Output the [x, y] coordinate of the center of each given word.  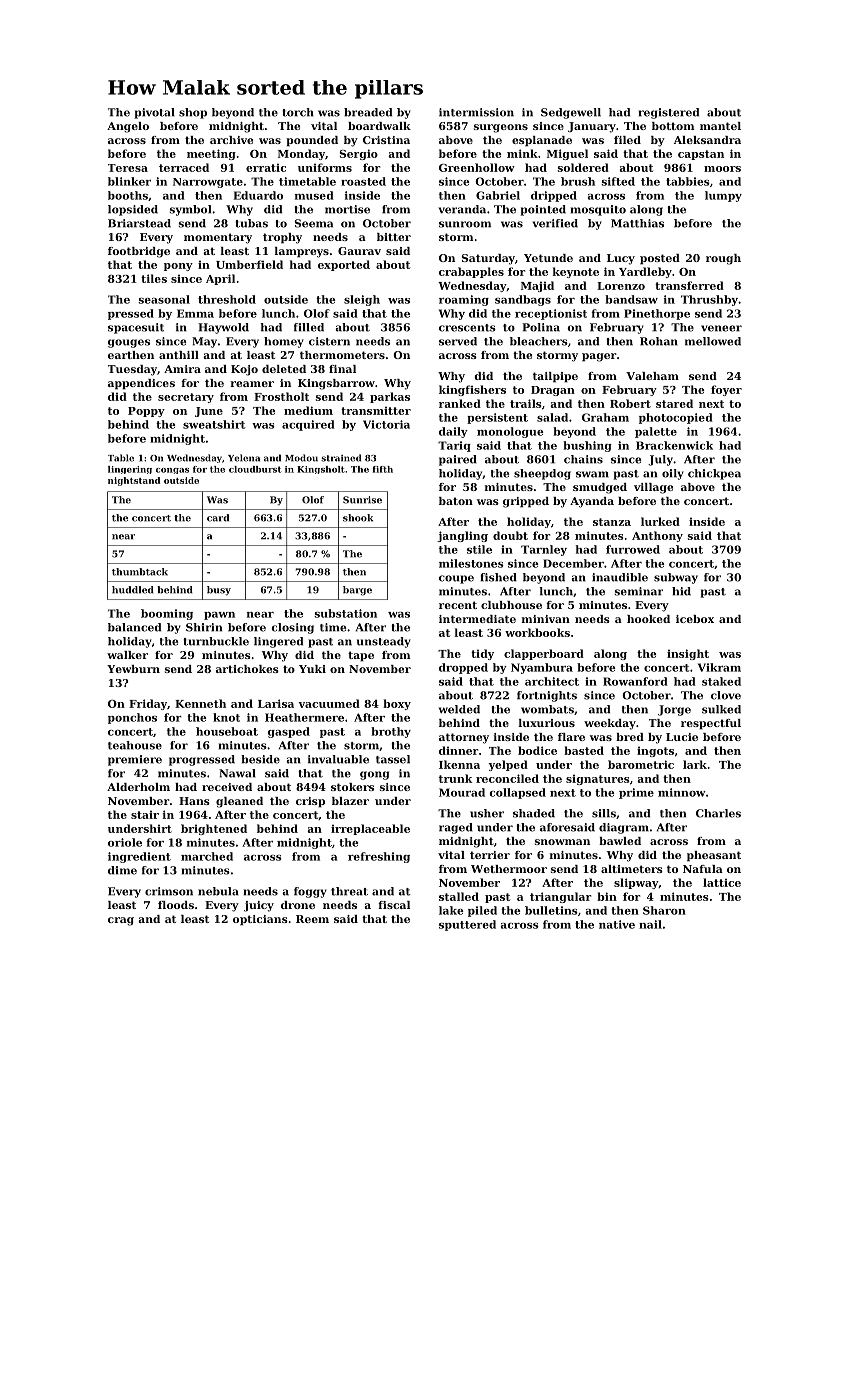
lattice [722, 882]
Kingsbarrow [336, 384]
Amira [182, 369]
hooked [648, 619]
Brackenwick [674, 445]
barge [357, 591]
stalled [459, 896]
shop [193, 113]
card [218, 518]
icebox [695, 619]
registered [669, 113]
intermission [476, 112]
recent [458, 605]
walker [127, 655]
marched [207, 856]
